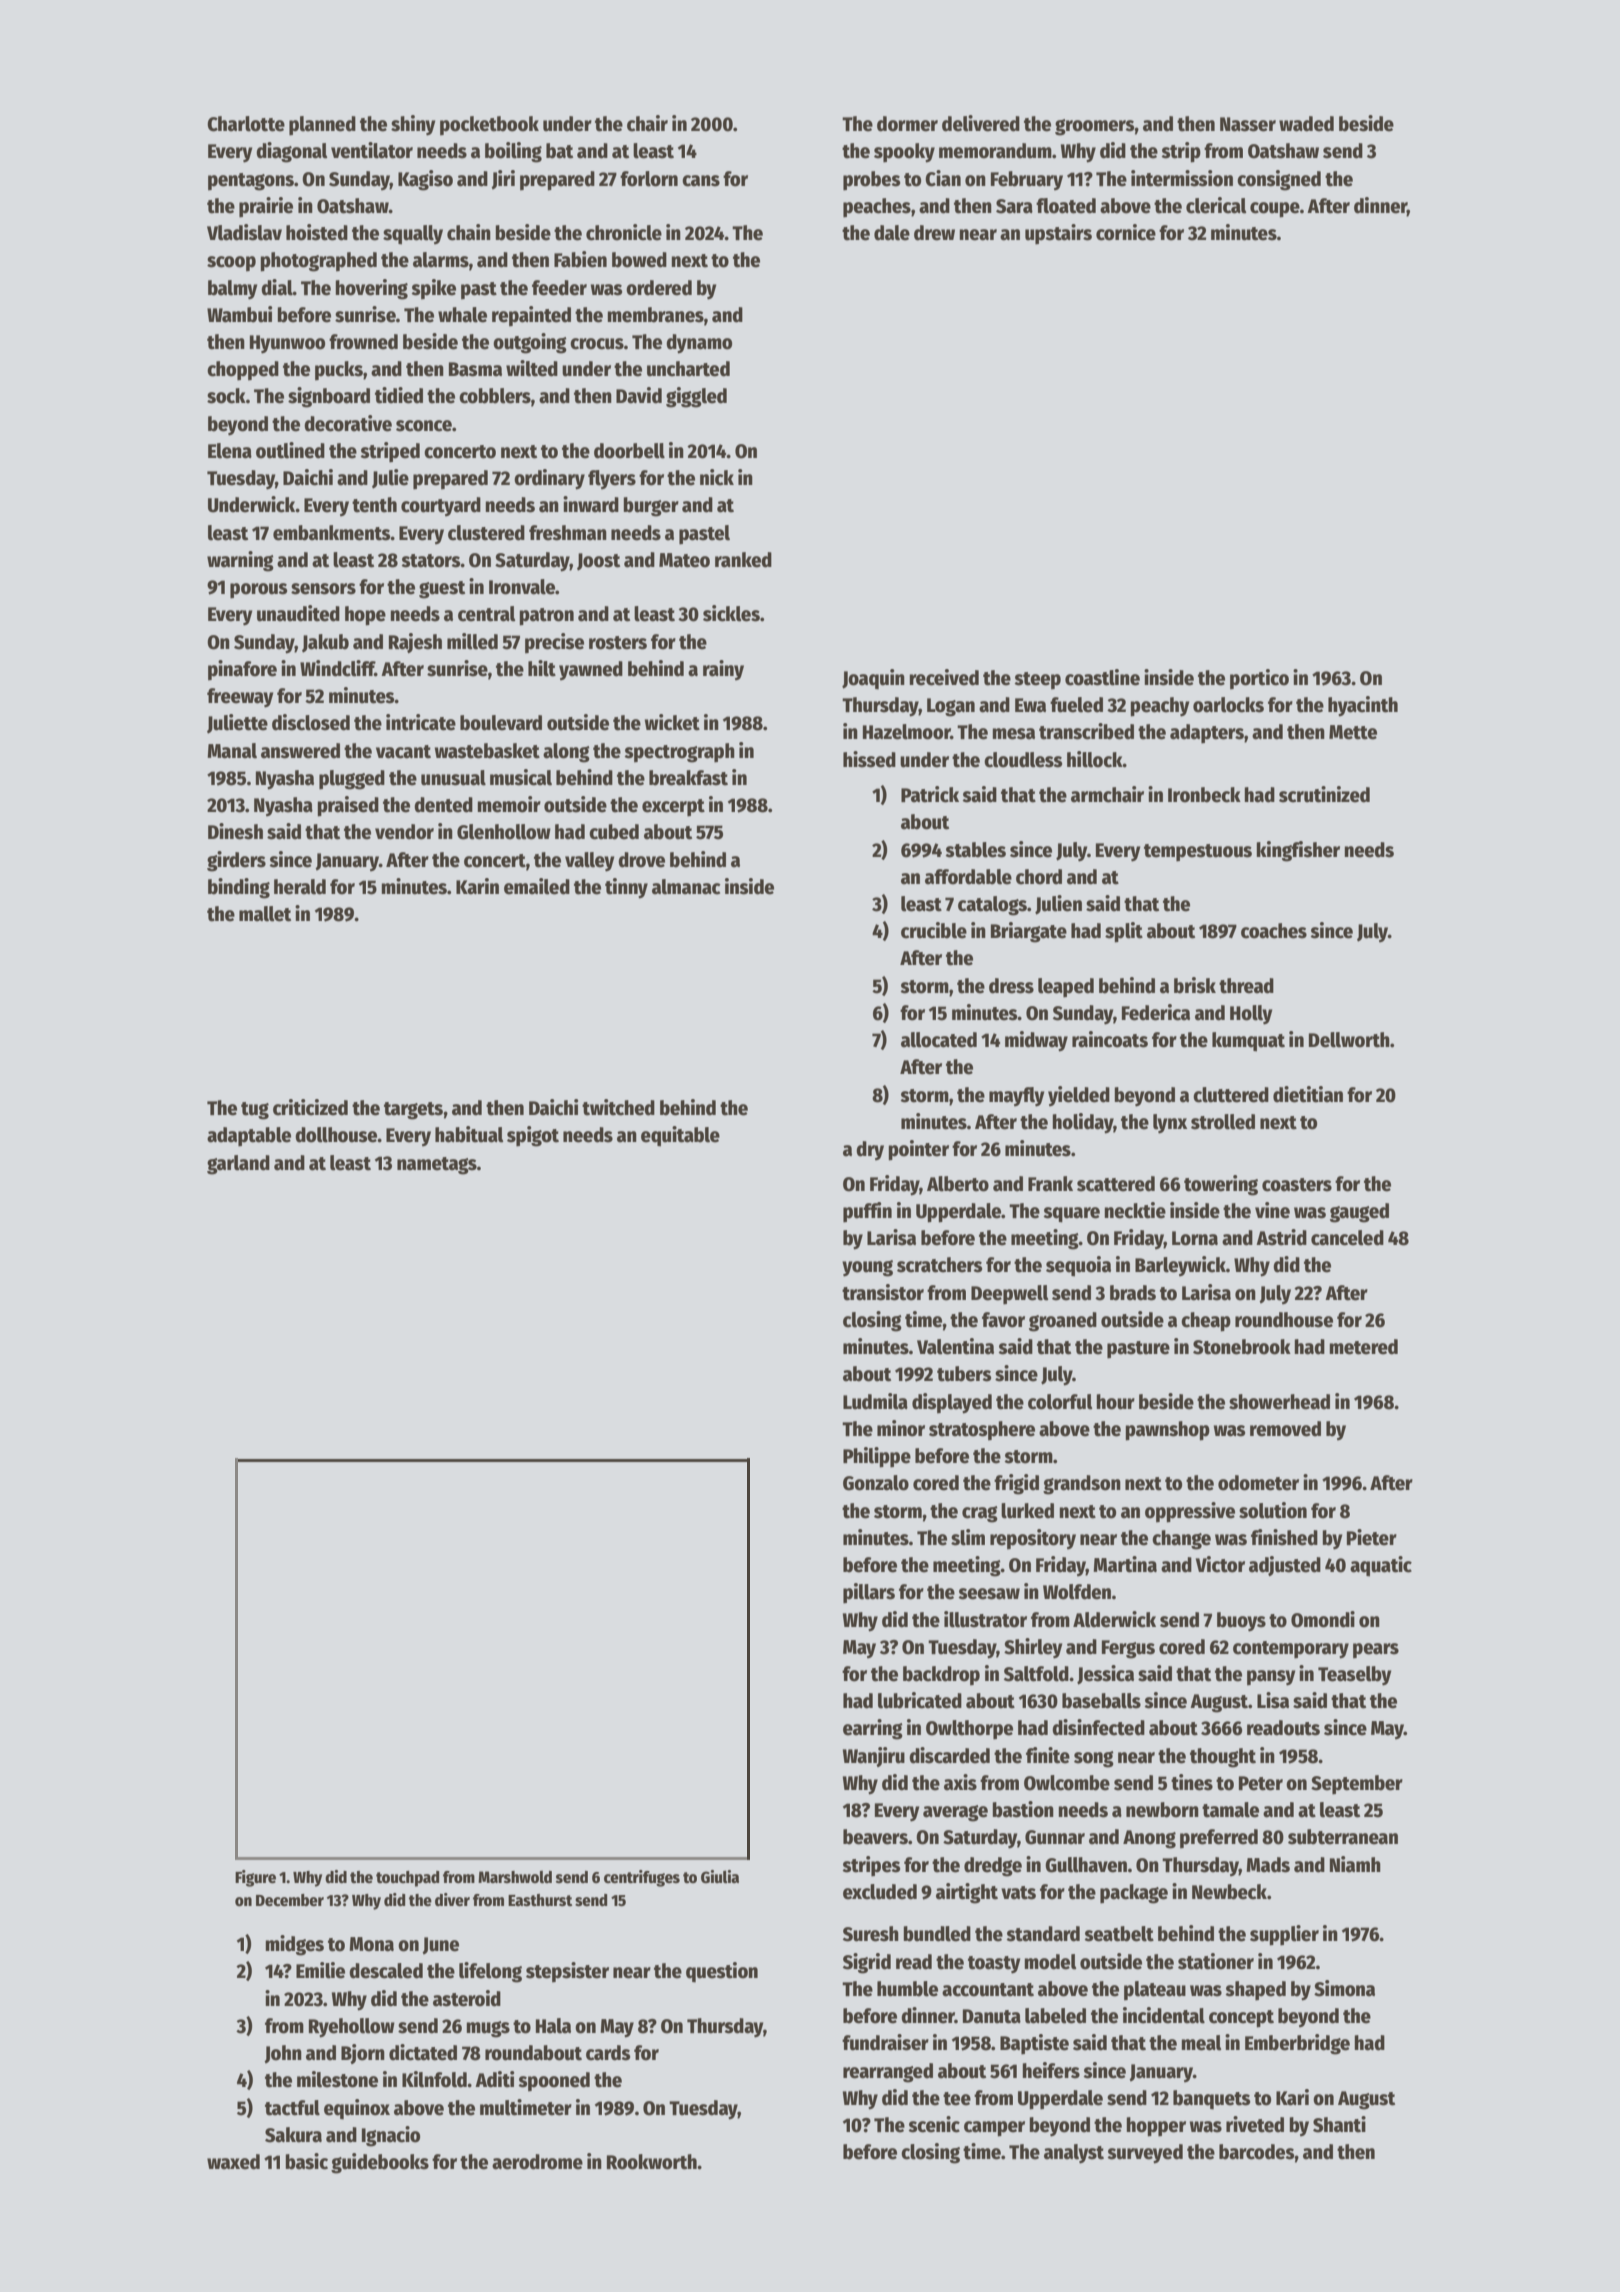  Describe the element at coordinates (680, 1136) in the document. I see `equitable` at that location.
